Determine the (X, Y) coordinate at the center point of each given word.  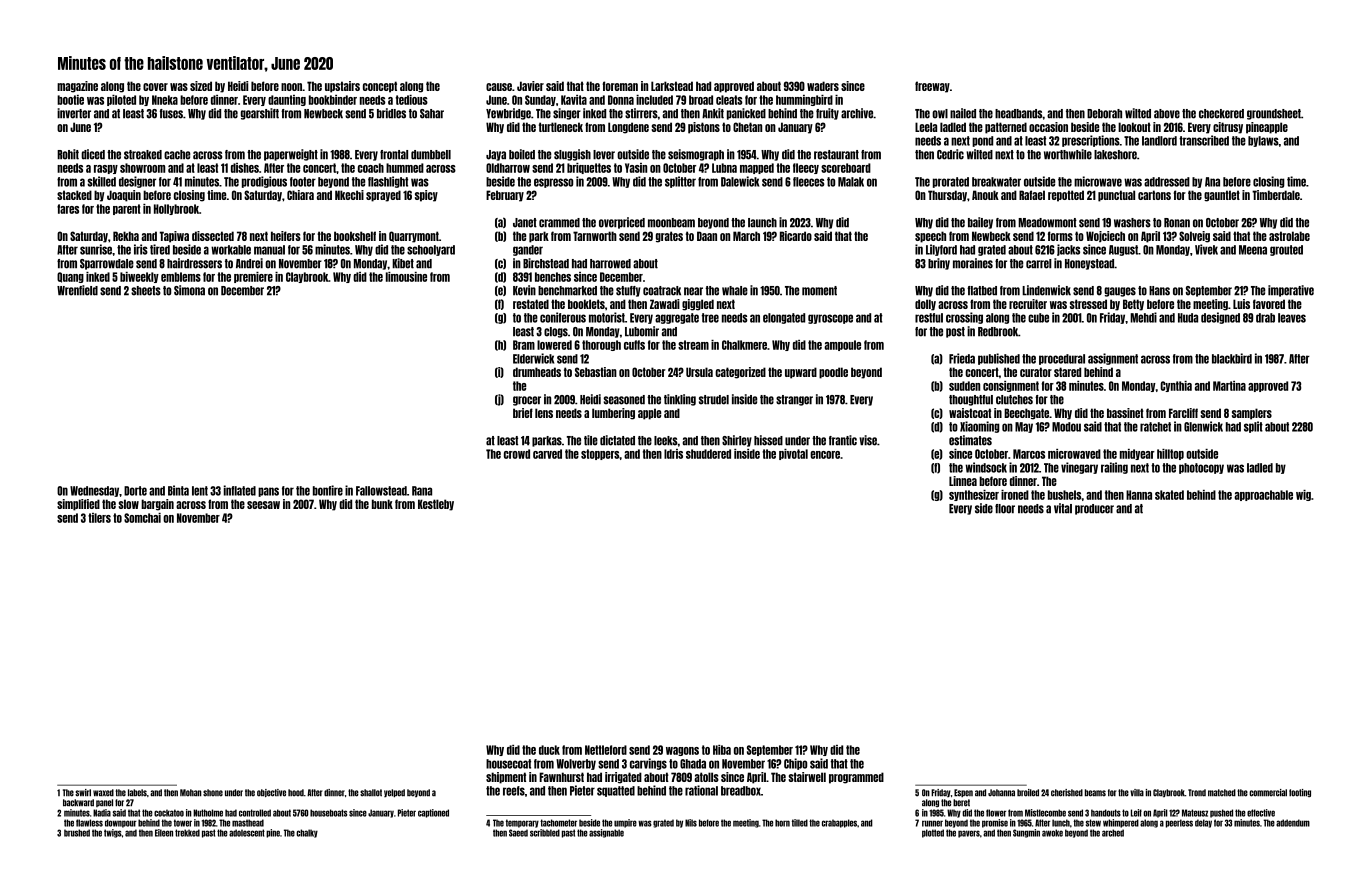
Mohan (191, 793)
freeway (932, 87)
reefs (514, 791)
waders (823, 86)
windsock (986, 467)
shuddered (708, 454)
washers (1132, 223)
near (693, 291)
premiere (253, 277)
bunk (382, 504)
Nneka (165, 100)
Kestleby (436, 505)
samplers (1252, 414)
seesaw (263, 505)
